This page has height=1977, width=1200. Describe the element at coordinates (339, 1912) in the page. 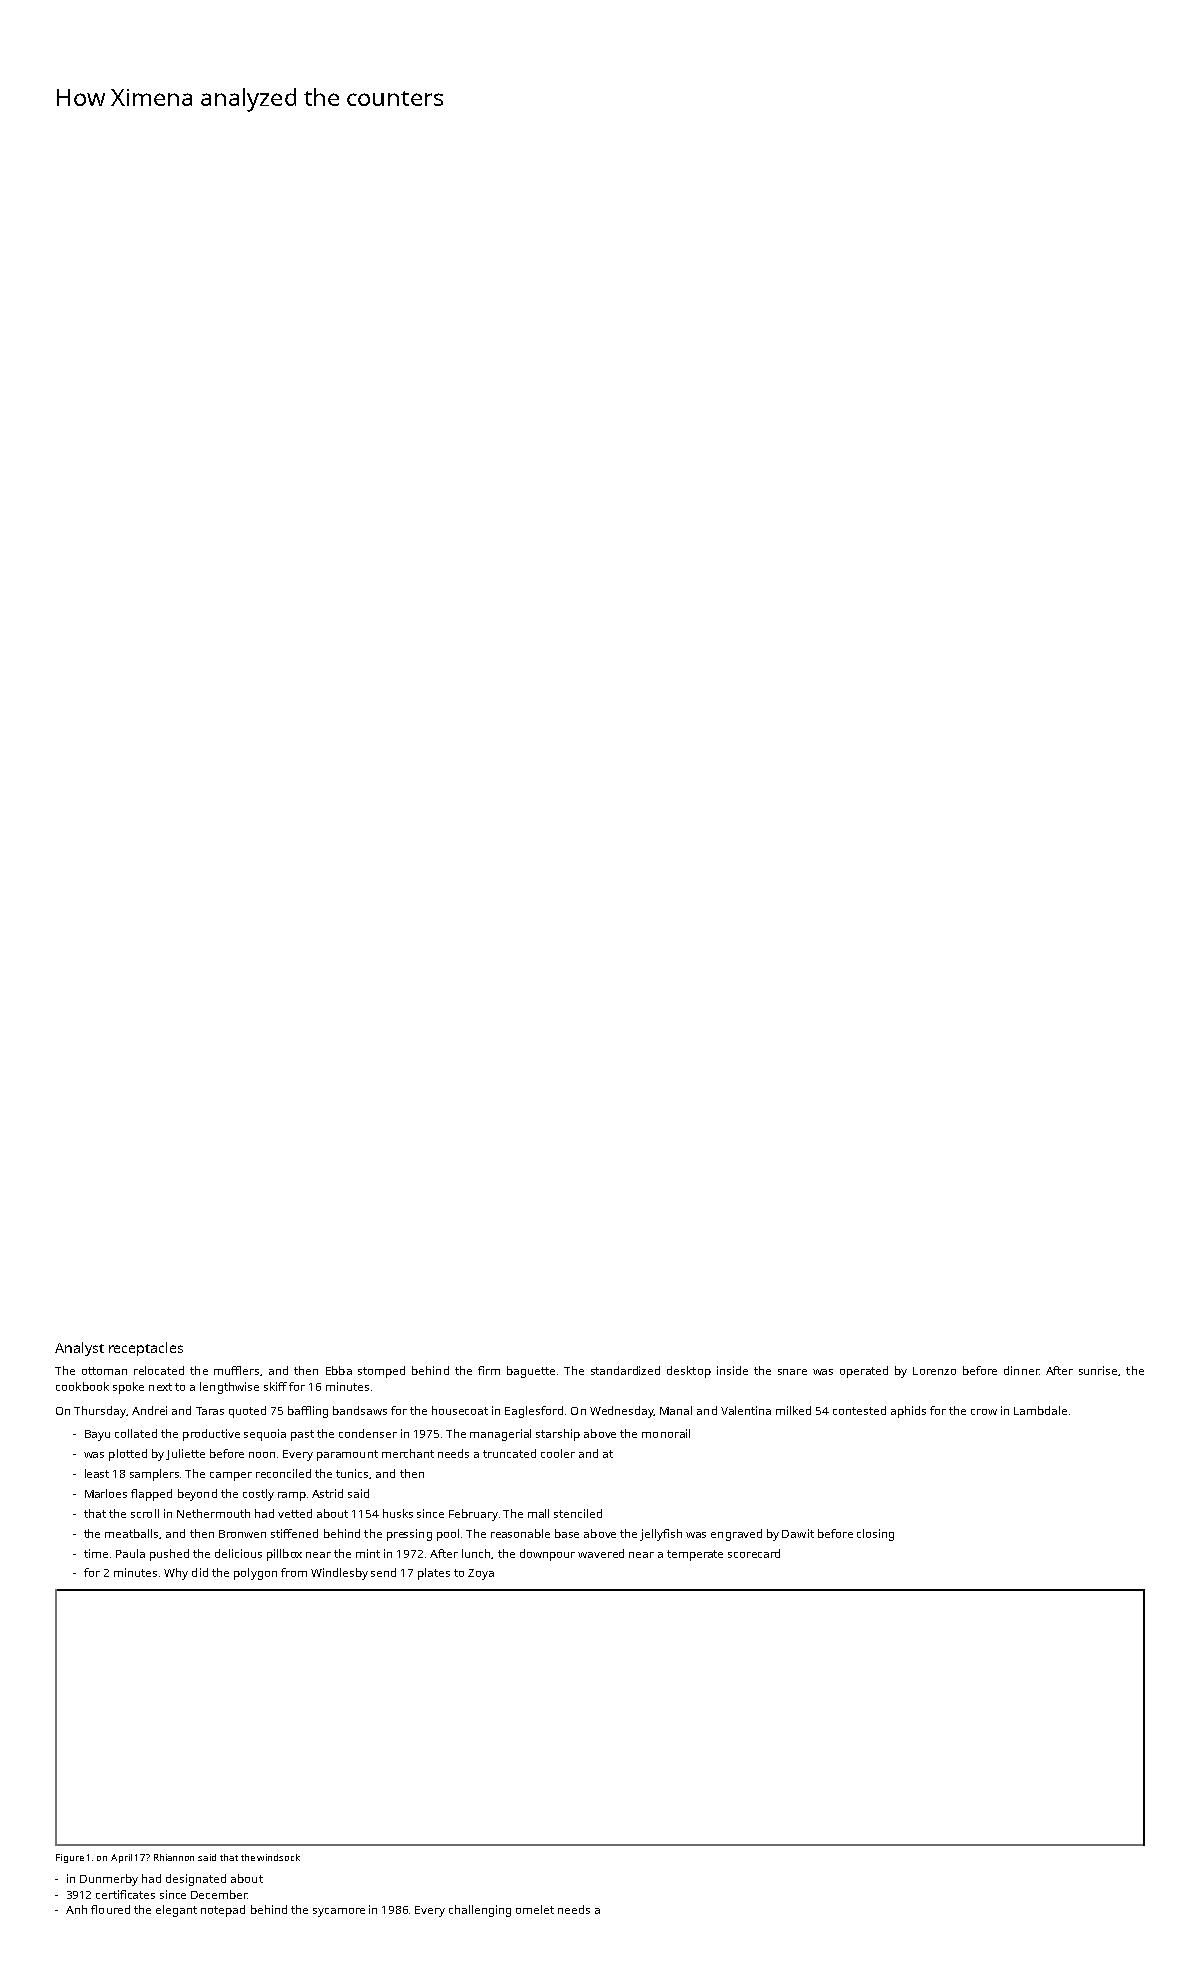

I see `sycamore` at that location.
